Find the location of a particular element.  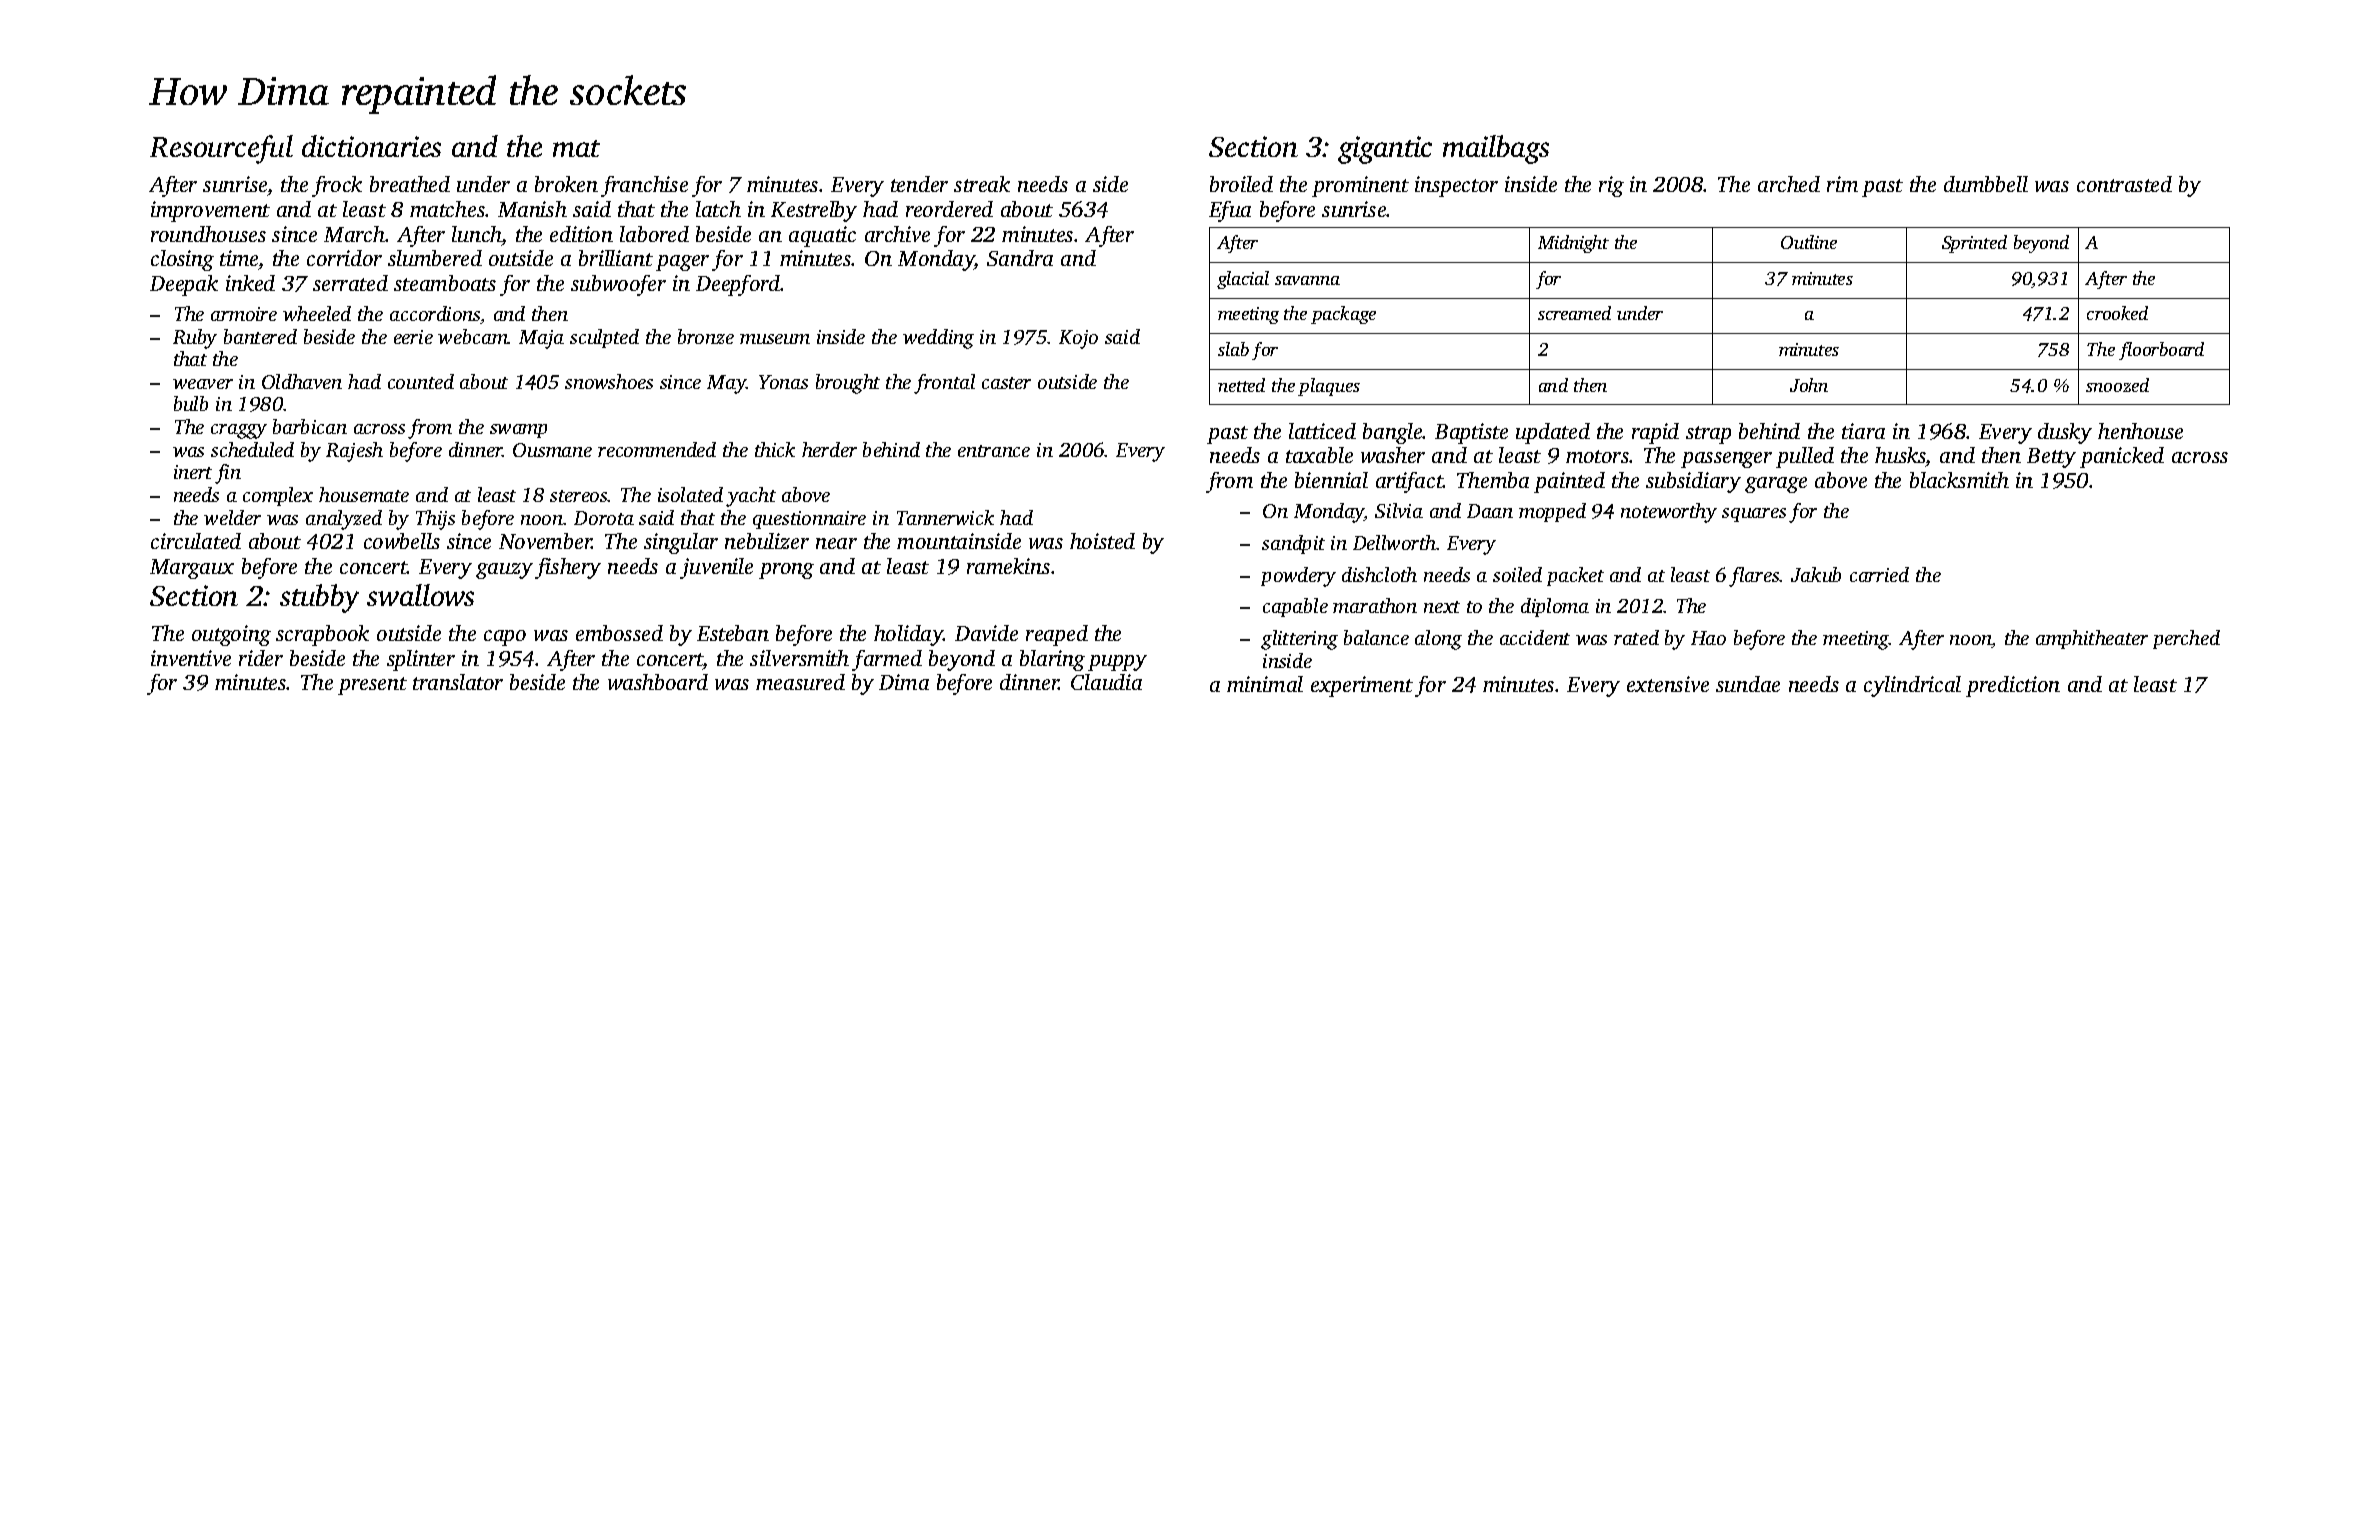

present is located at coordinates (372, 686).
